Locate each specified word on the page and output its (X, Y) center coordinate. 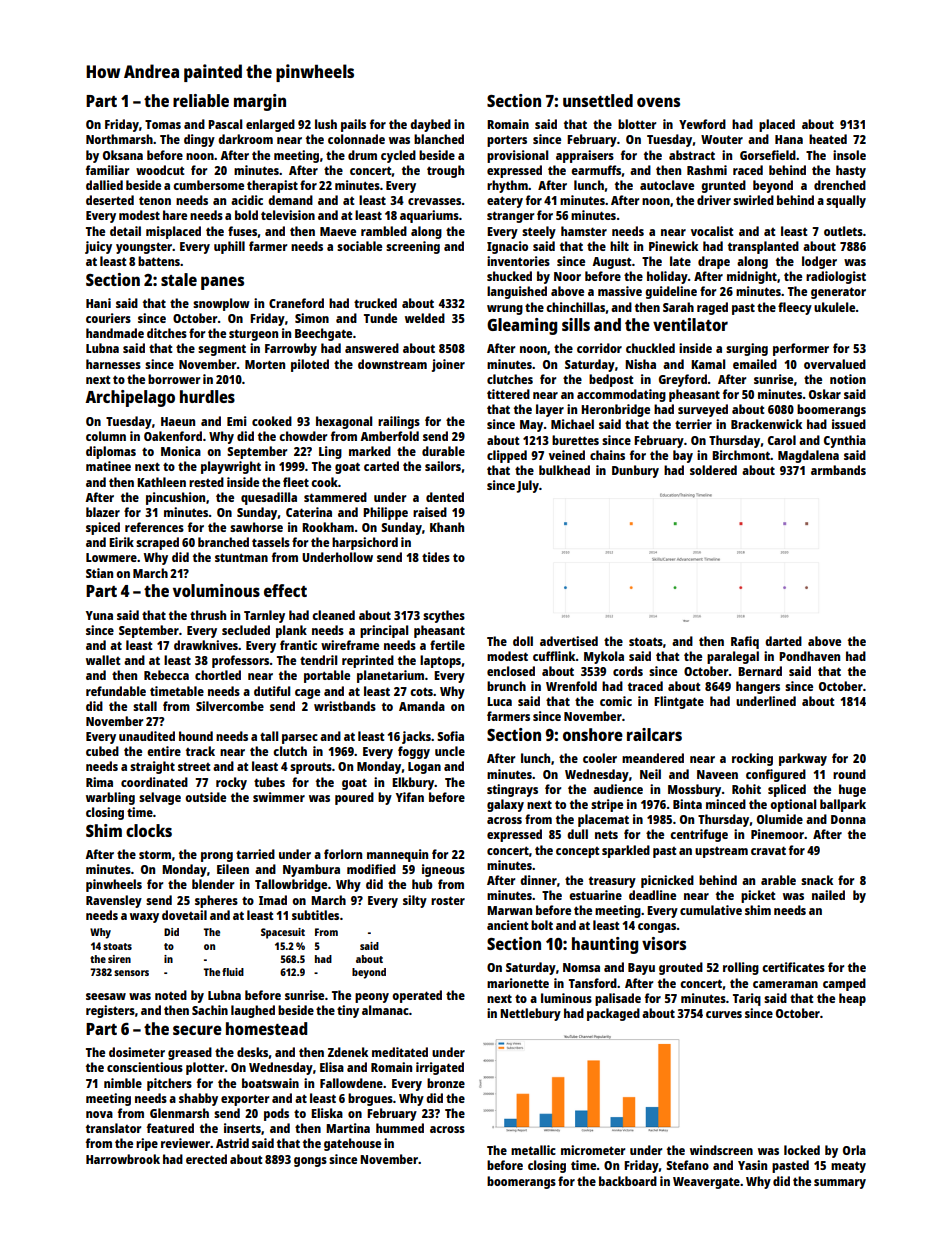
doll (523, 641)
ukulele (834, 307)
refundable (116, 691)
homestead (266, 1028)
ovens (658, 102)
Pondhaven (809, 656)
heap (852, 999)
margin (260, 102)
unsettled (598, 100)
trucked (375, 303)
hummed (400, 1128)
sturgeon (253, 335)
